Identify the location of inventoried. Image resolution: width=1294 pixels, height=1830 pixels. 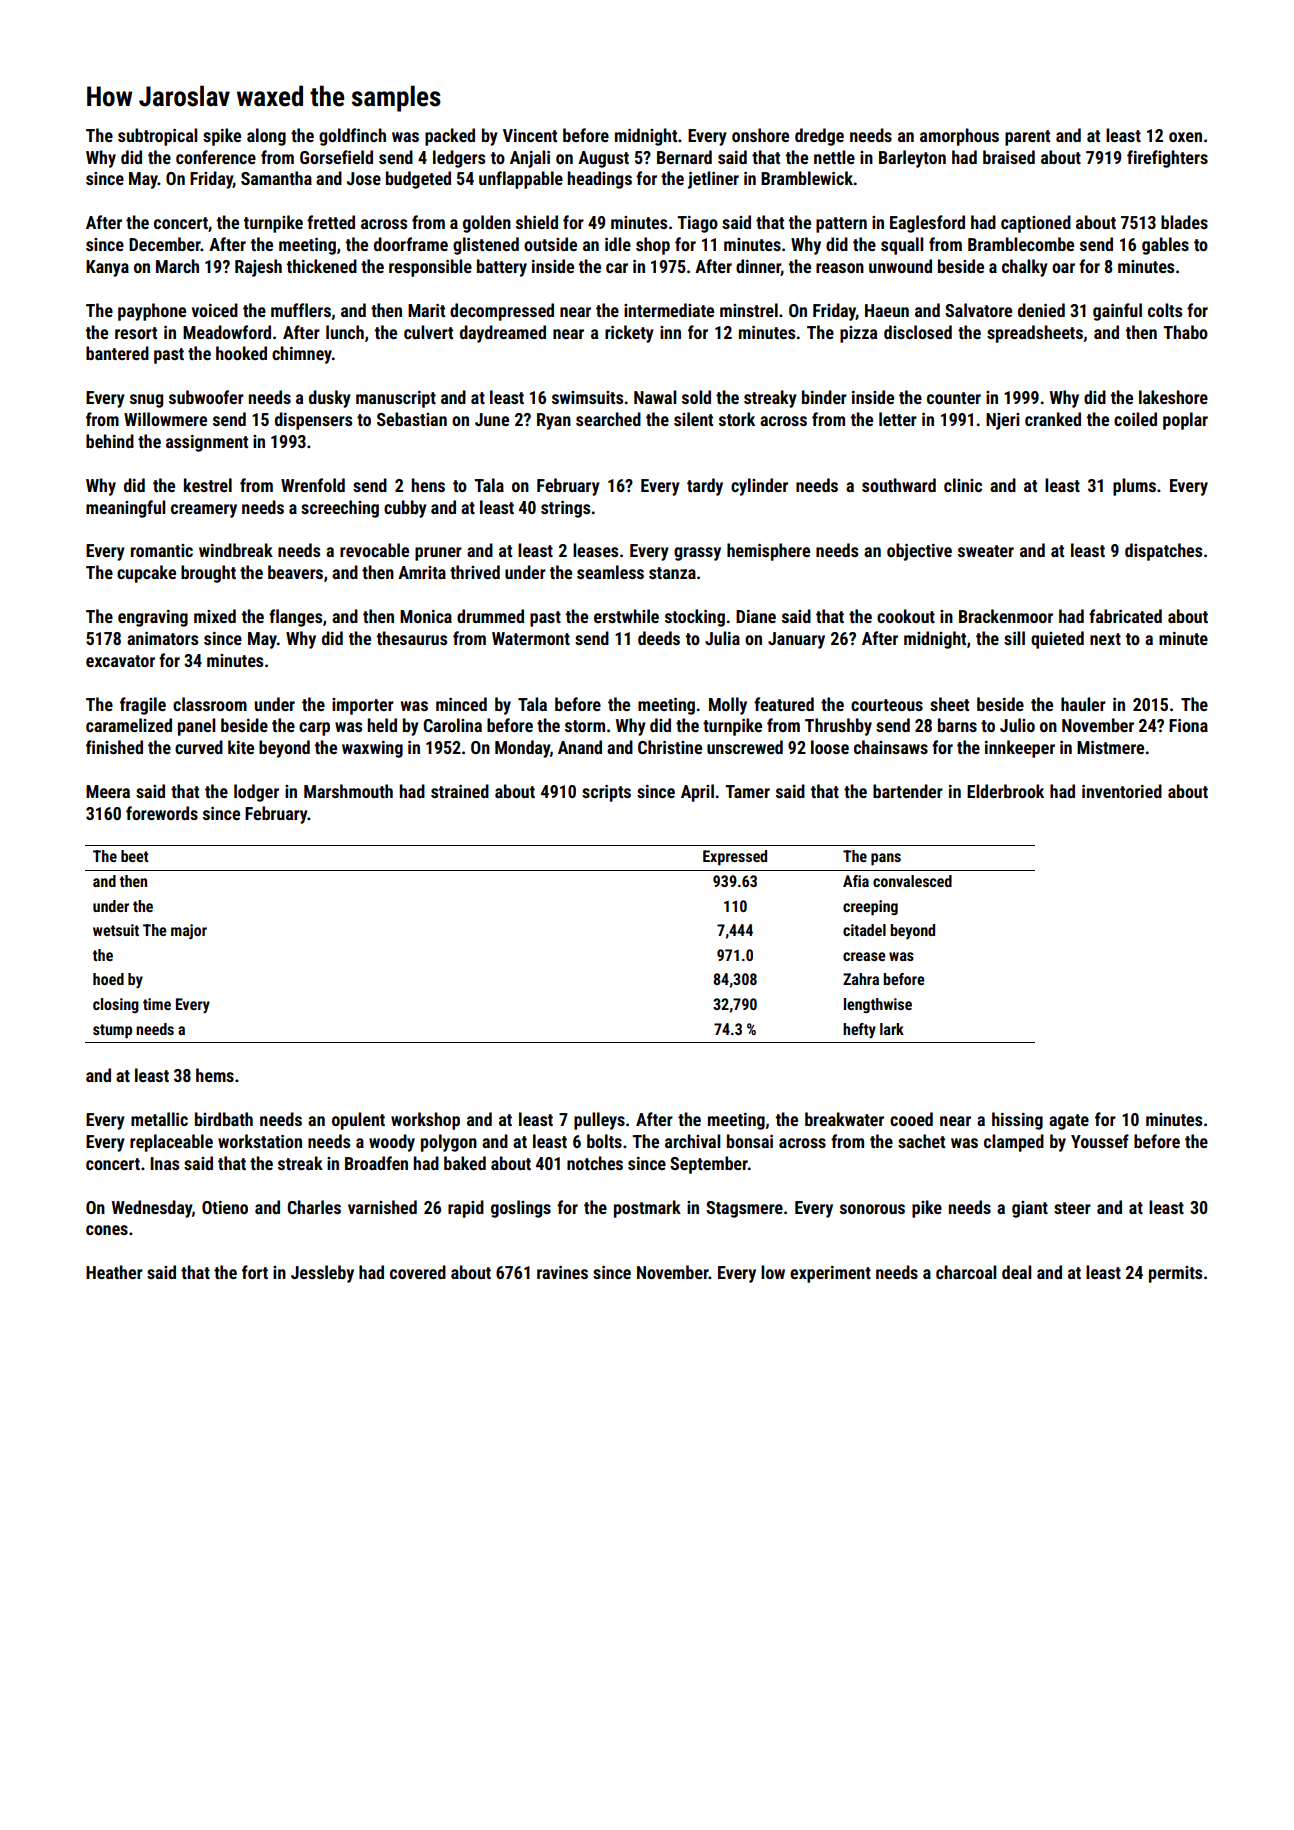
(1122, 791).
